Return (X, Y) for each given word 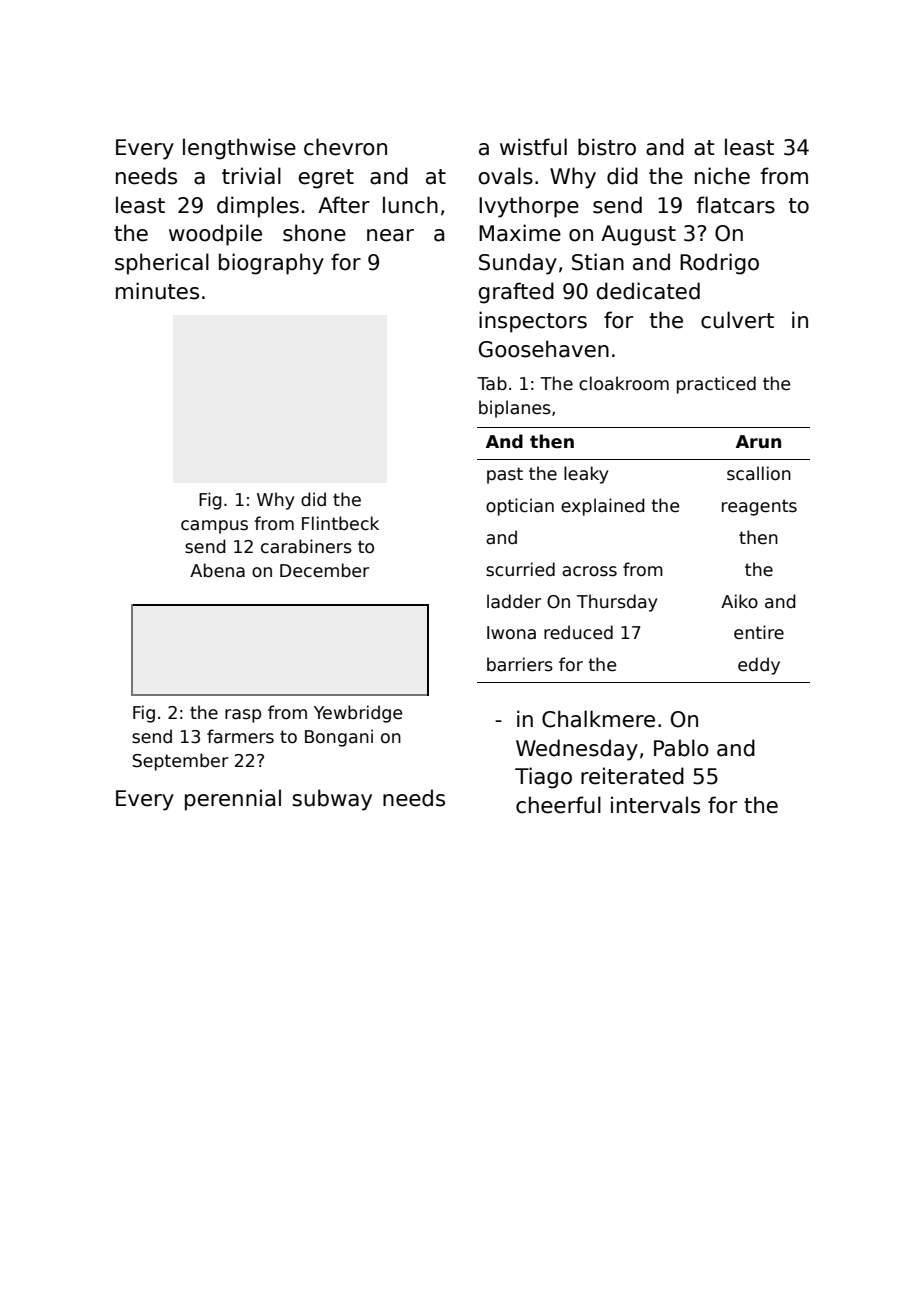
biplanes (515, 409)
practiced (716, 385)
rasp (243, 716)
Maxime (520, 233)
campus (214, 527)
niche (722, 176)
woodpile (215, 235)
